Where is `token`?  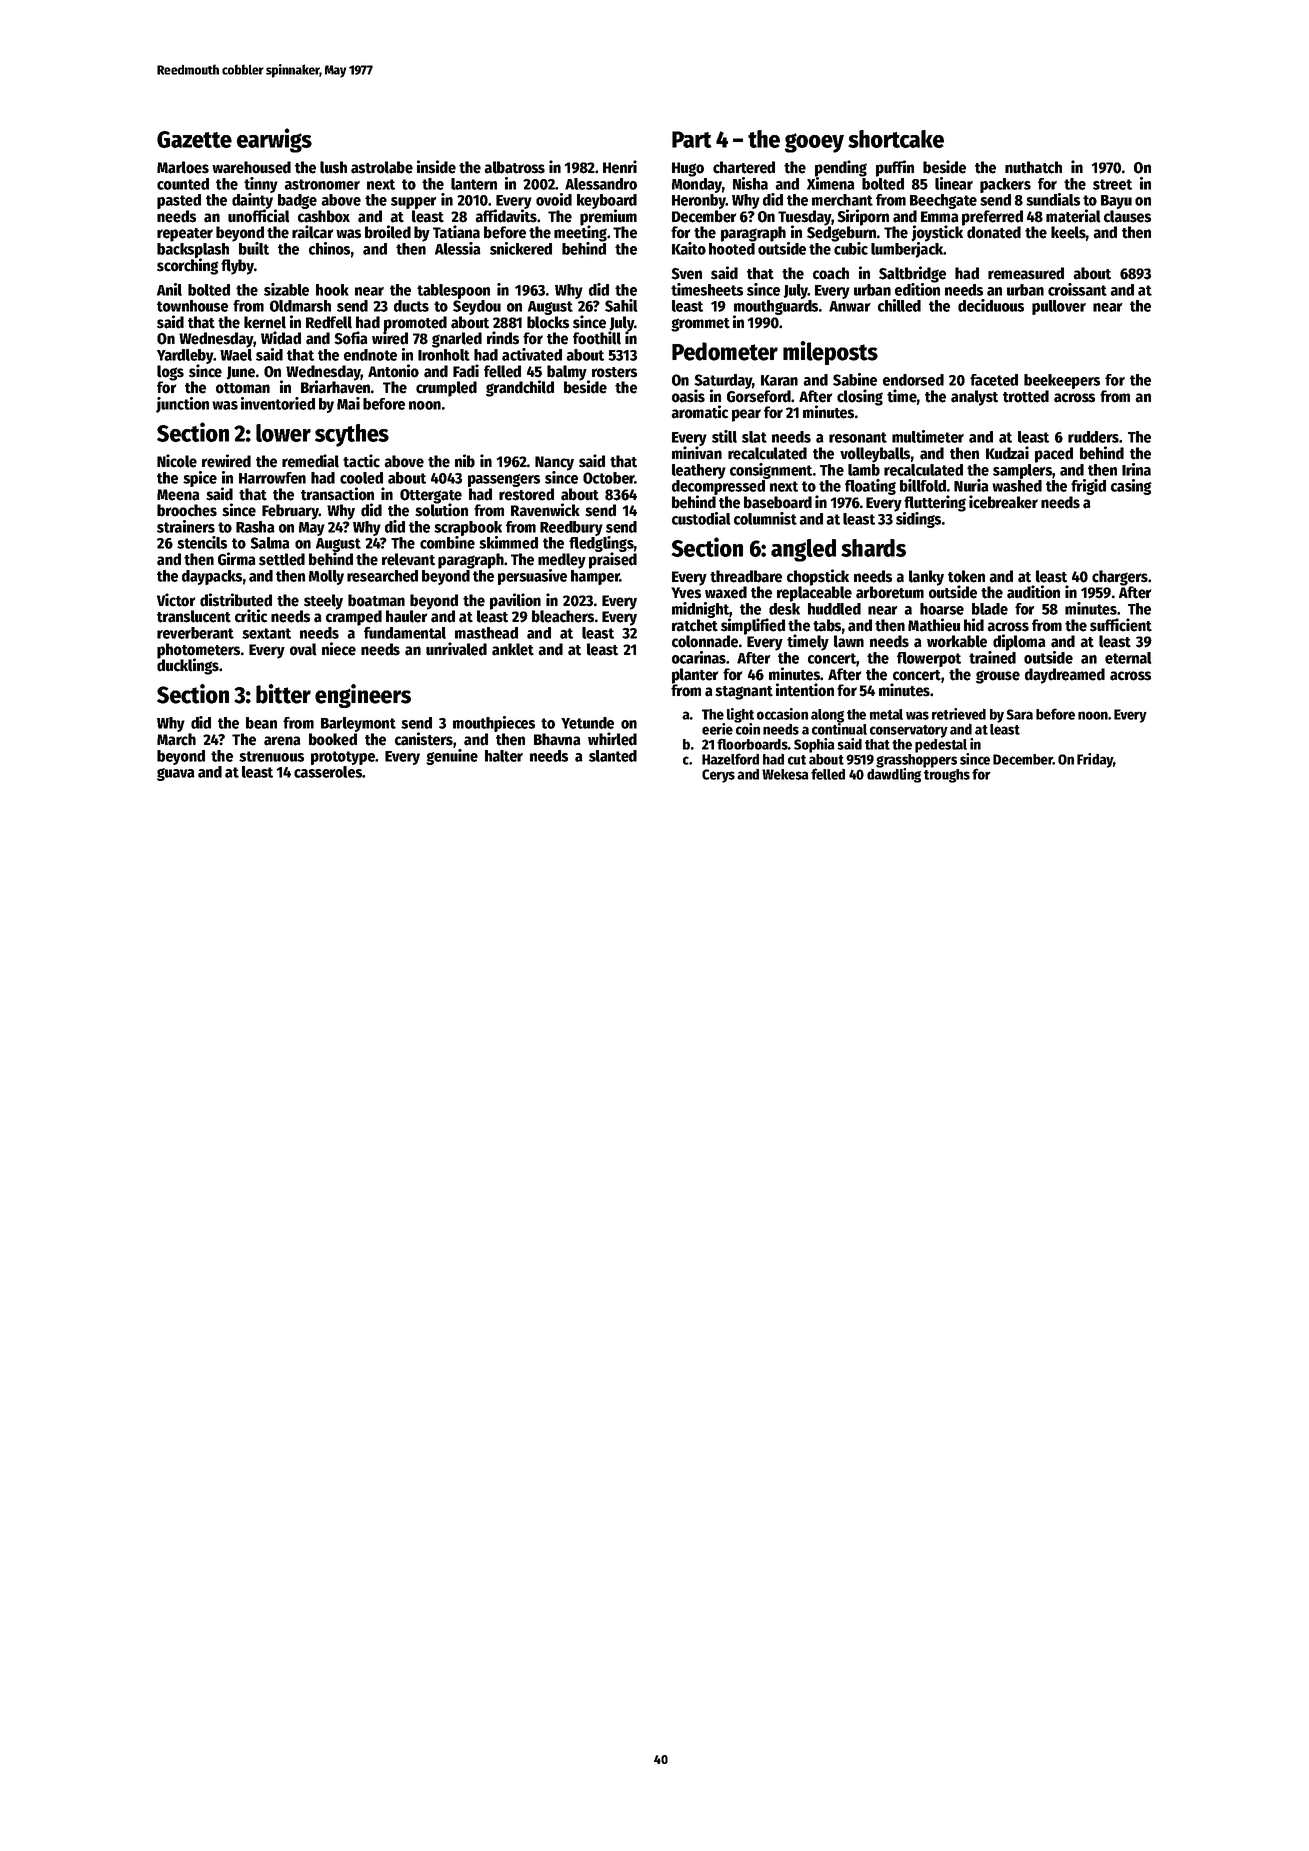 token is located at coordinates (966, 576).
